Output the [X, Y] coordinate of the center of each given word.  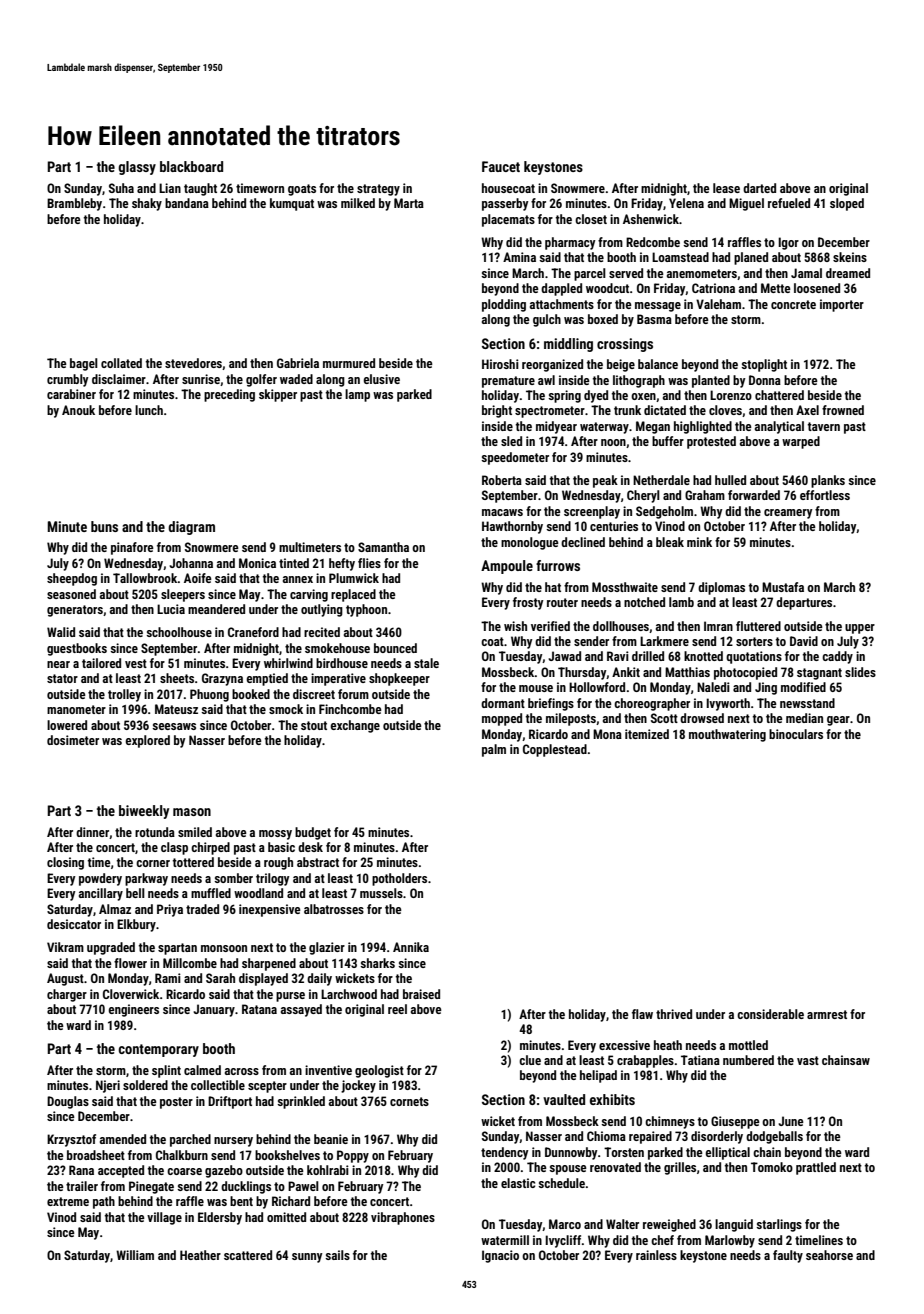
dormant [503, 703]
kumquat [292, 204]
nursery [233, 1142]
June [791, 1121]
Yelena [686, 203]
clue [530, 1060]
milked [358, 203]
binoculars [796, 734]
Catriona [713, 288]
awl [546, 380]
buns [104, 526]
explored [147, 741]
